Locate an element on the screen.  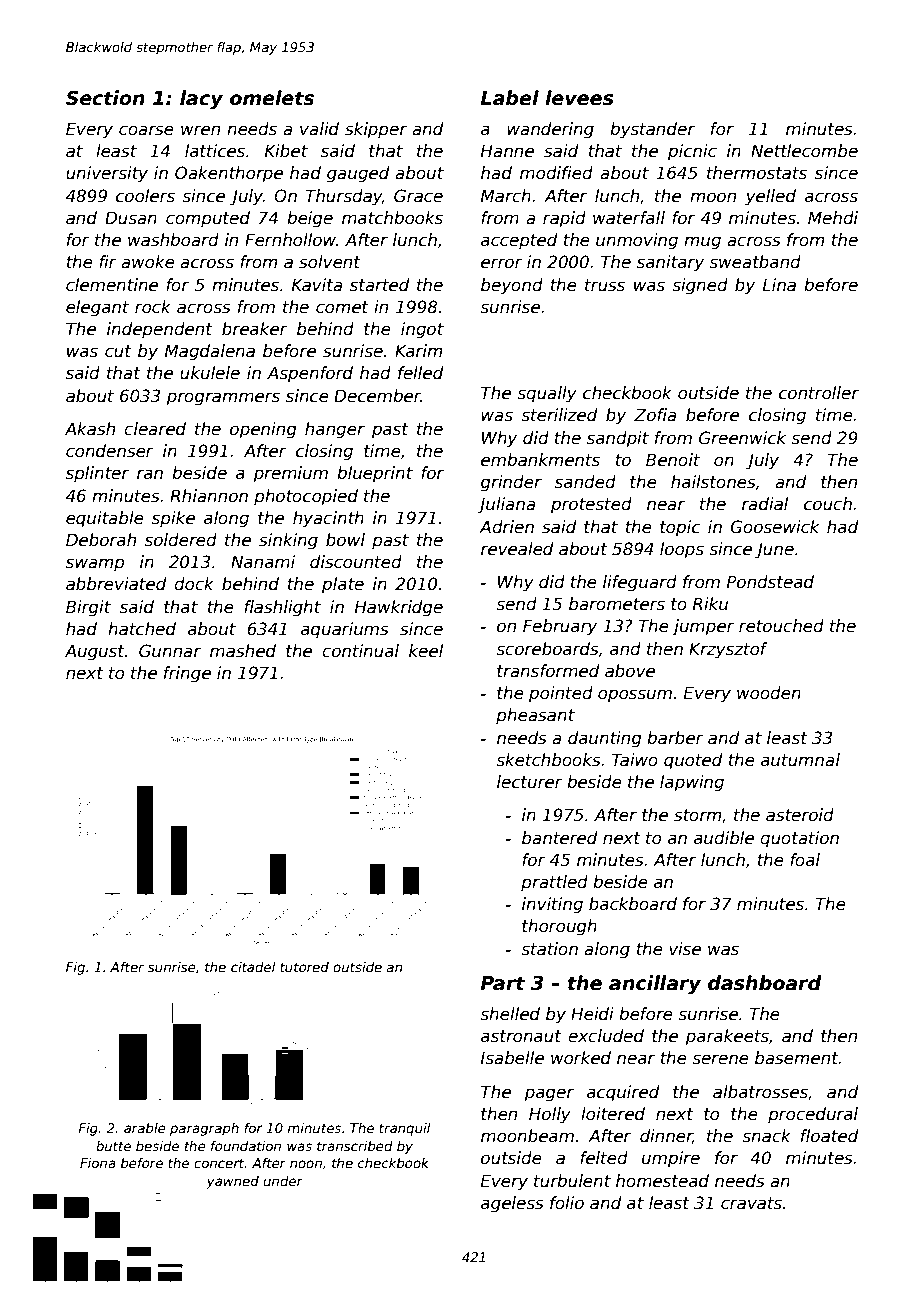
fringe is located at coordinates (187, 674).
